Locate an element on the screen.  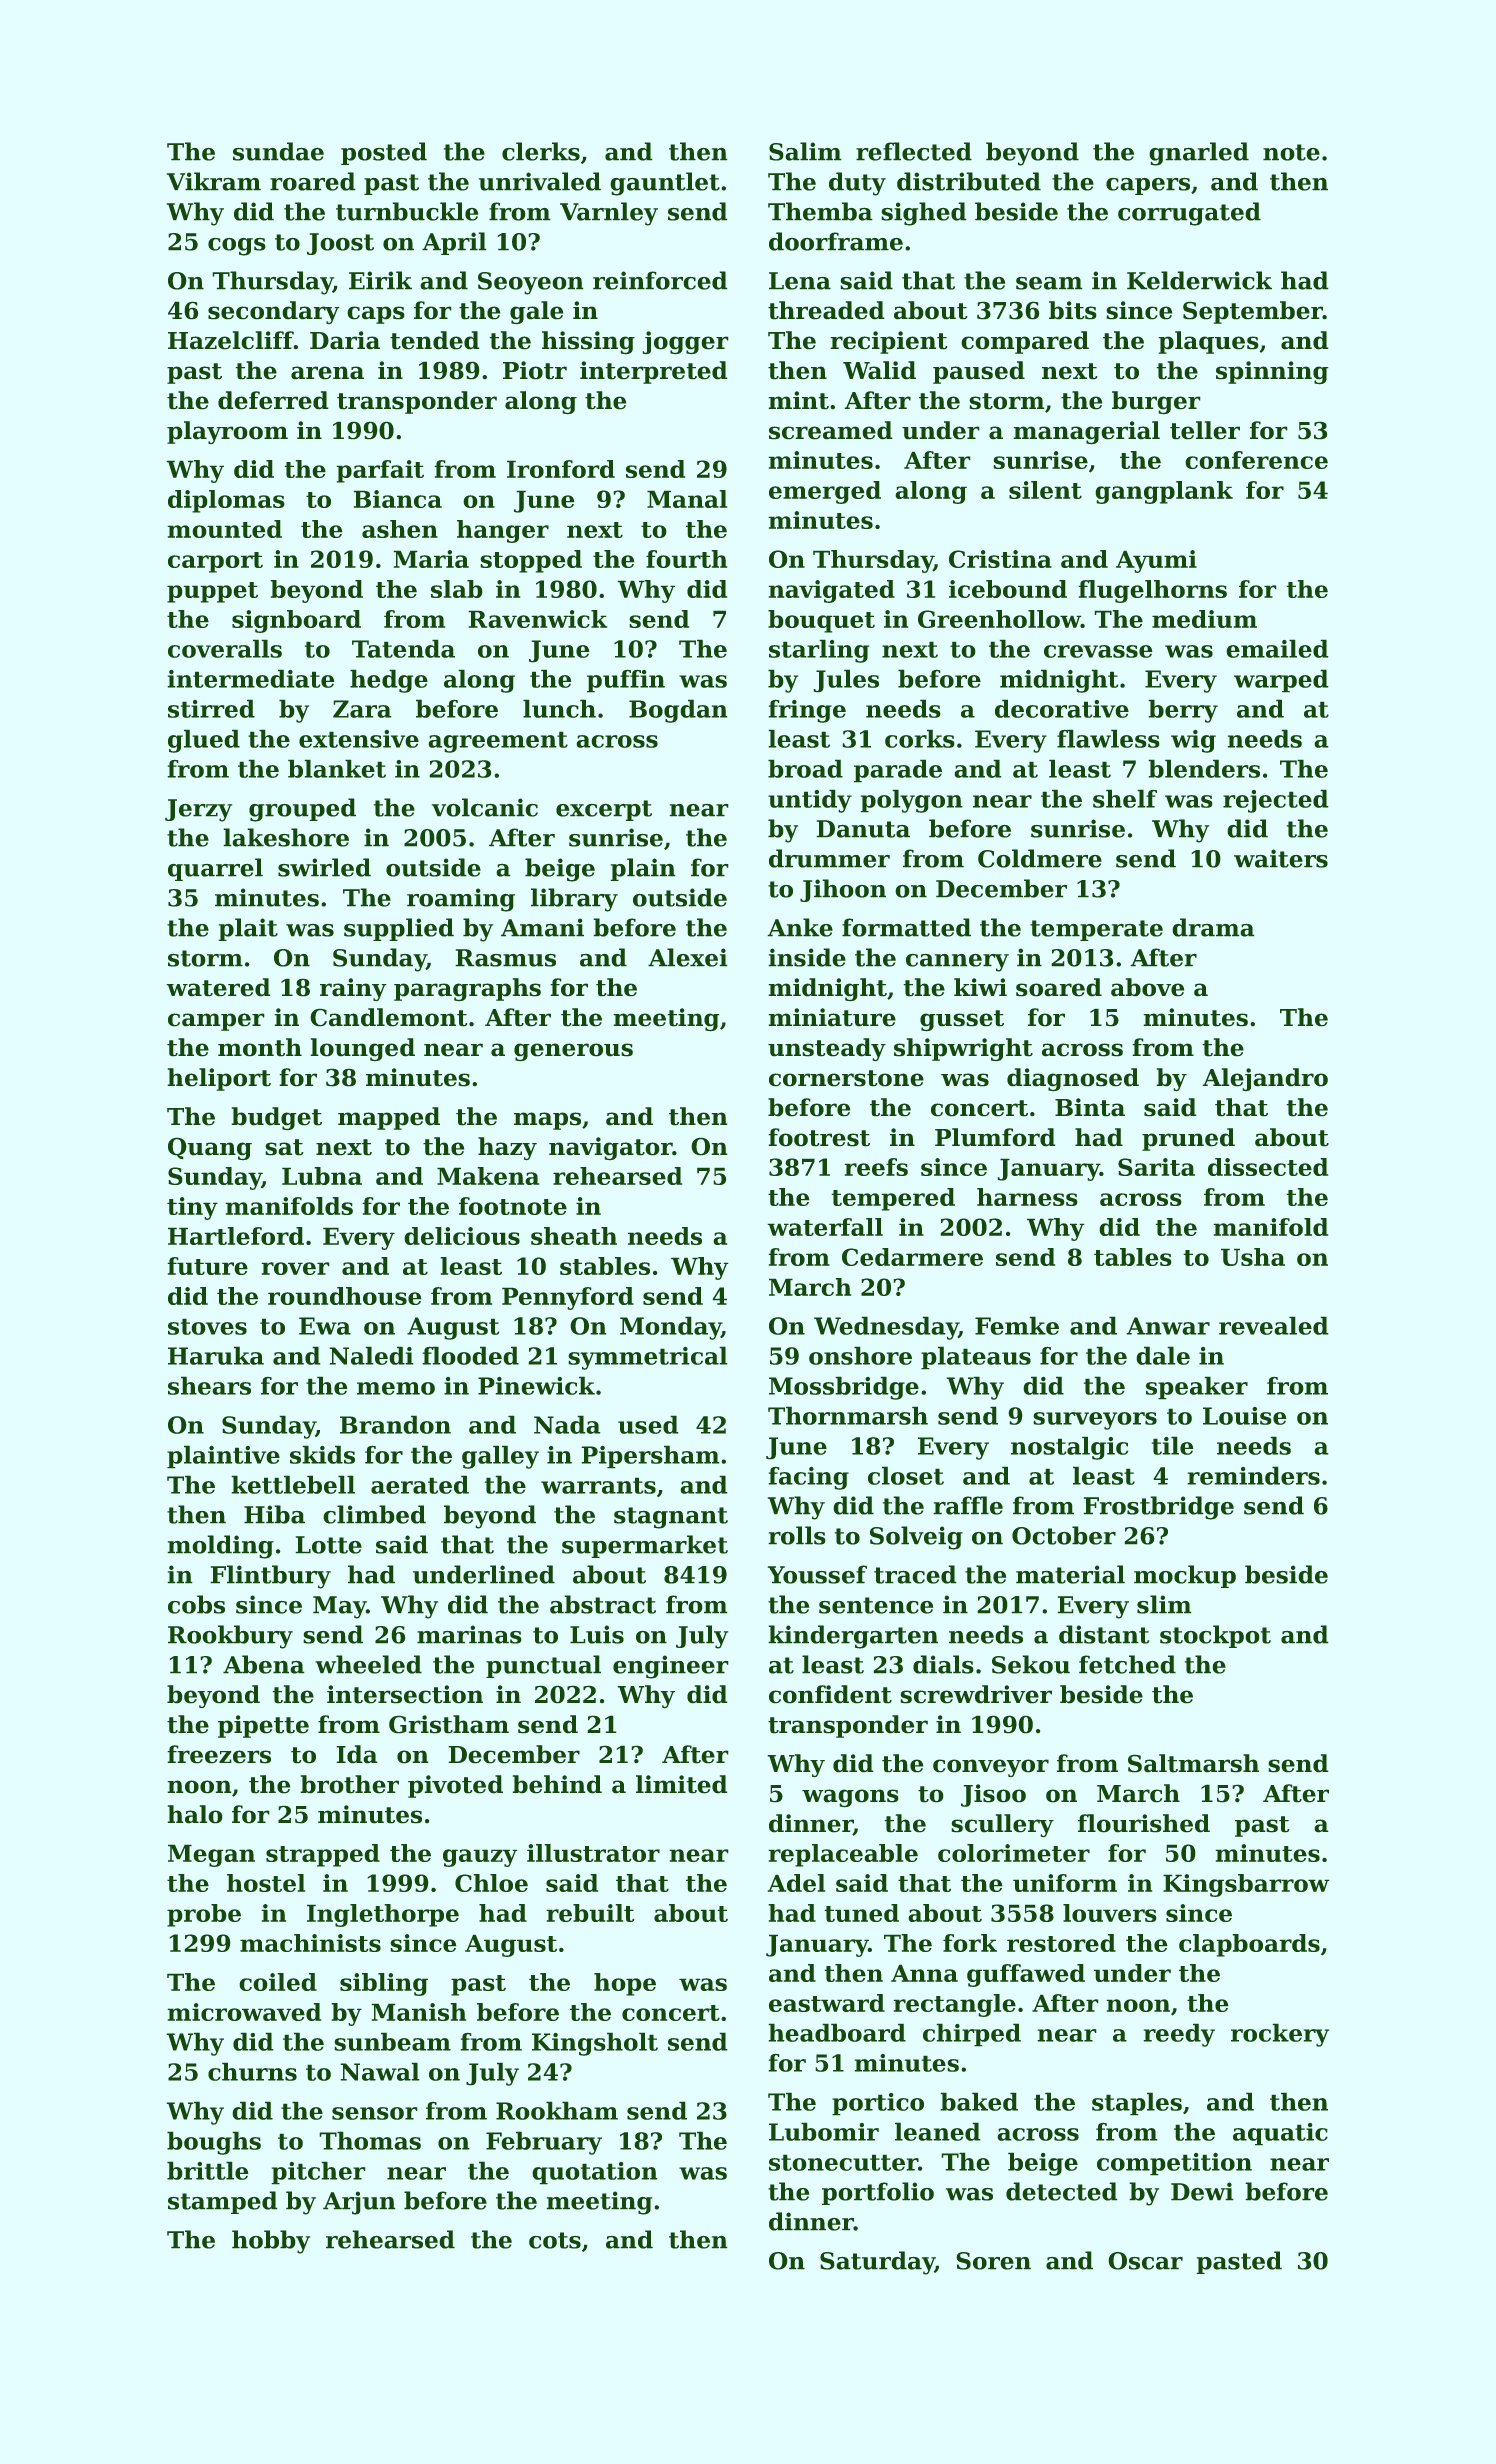
Manish is located at coordinates (419, 2012).
